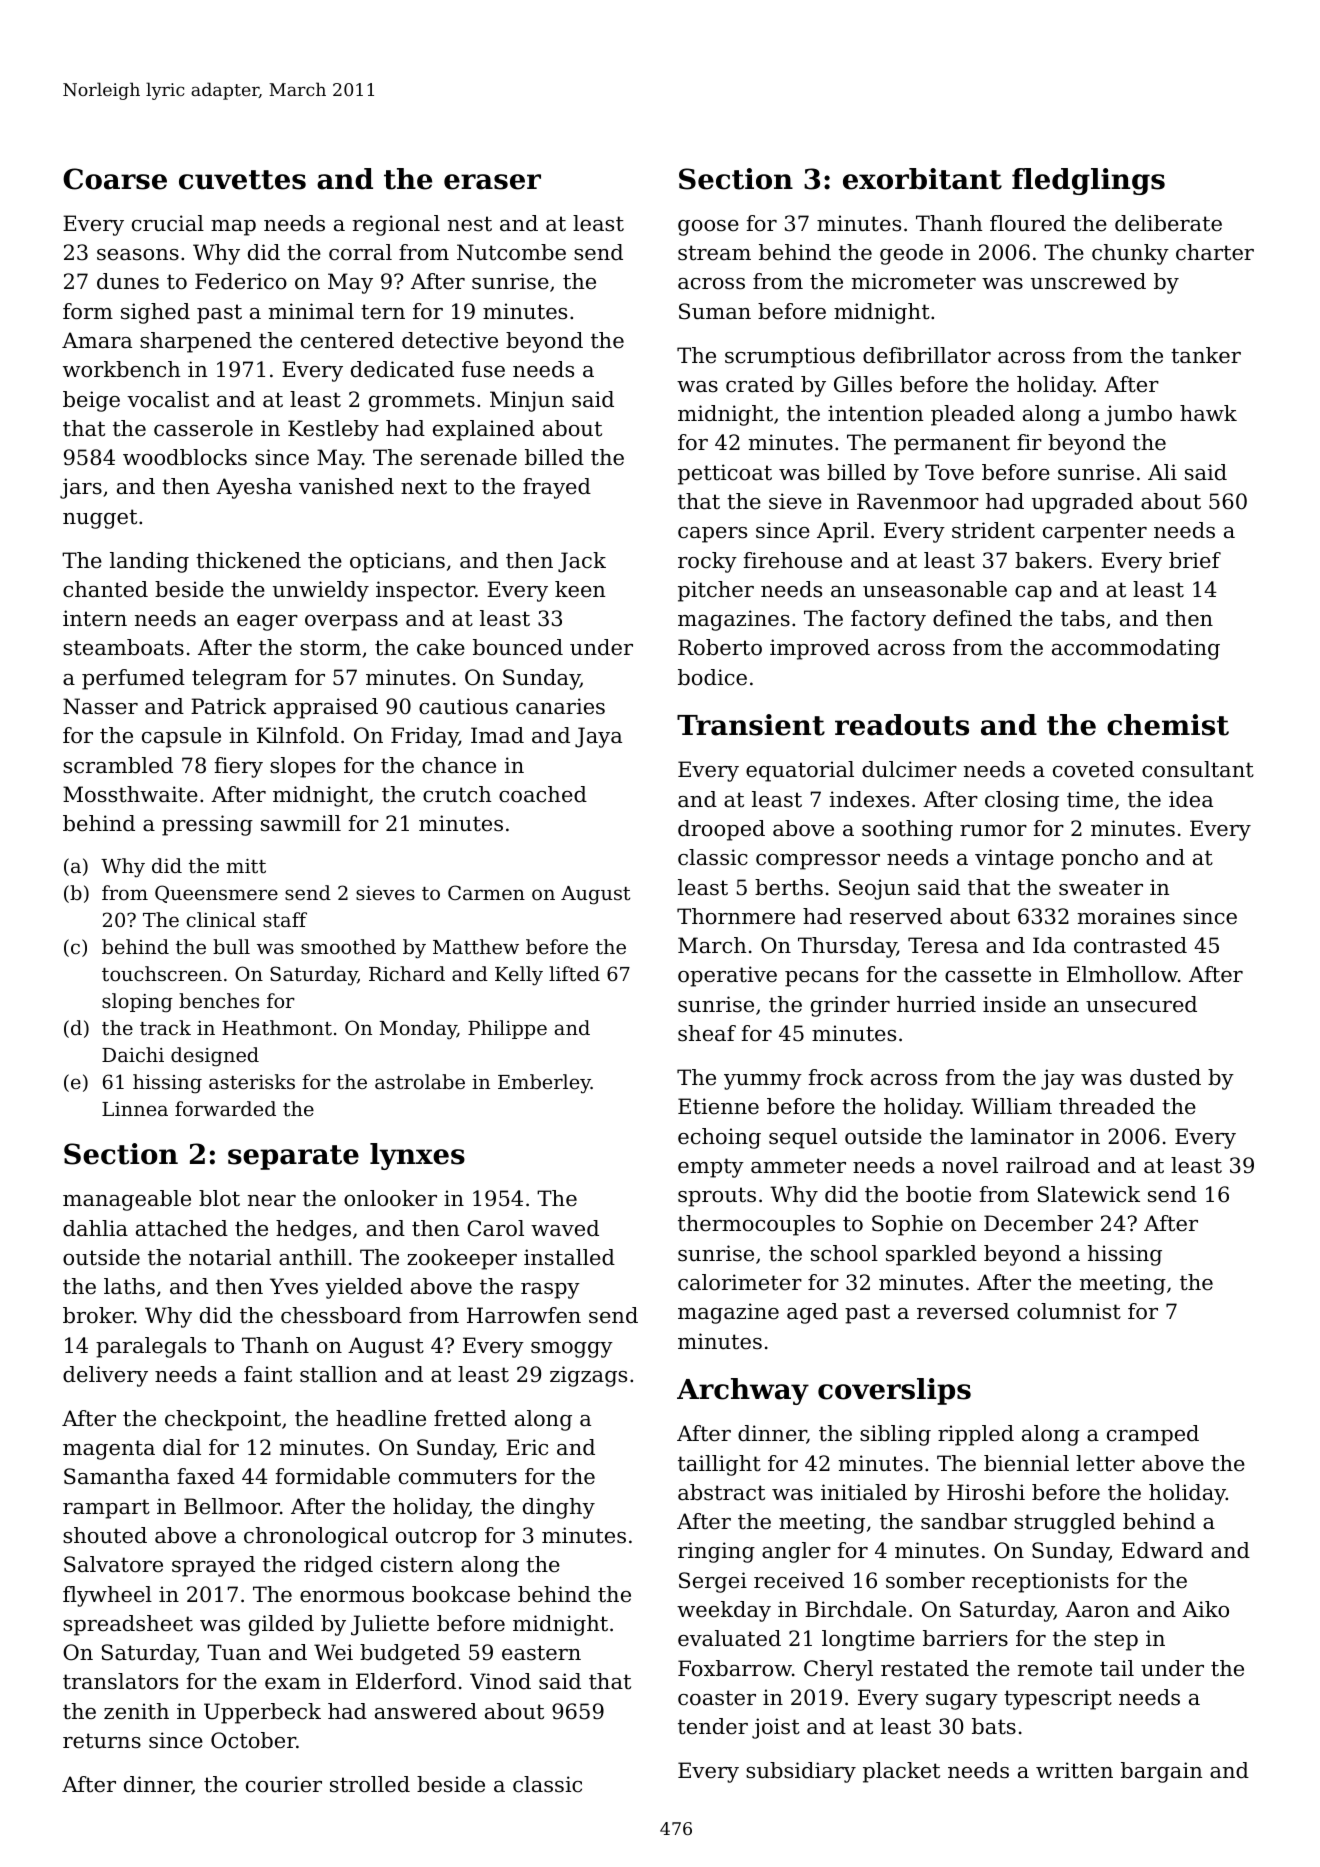 The width and height of the image is (1320, 1867). Describe the element at coordinates (735, 1668) in the image. I see `Foxbarrow` at that location.
